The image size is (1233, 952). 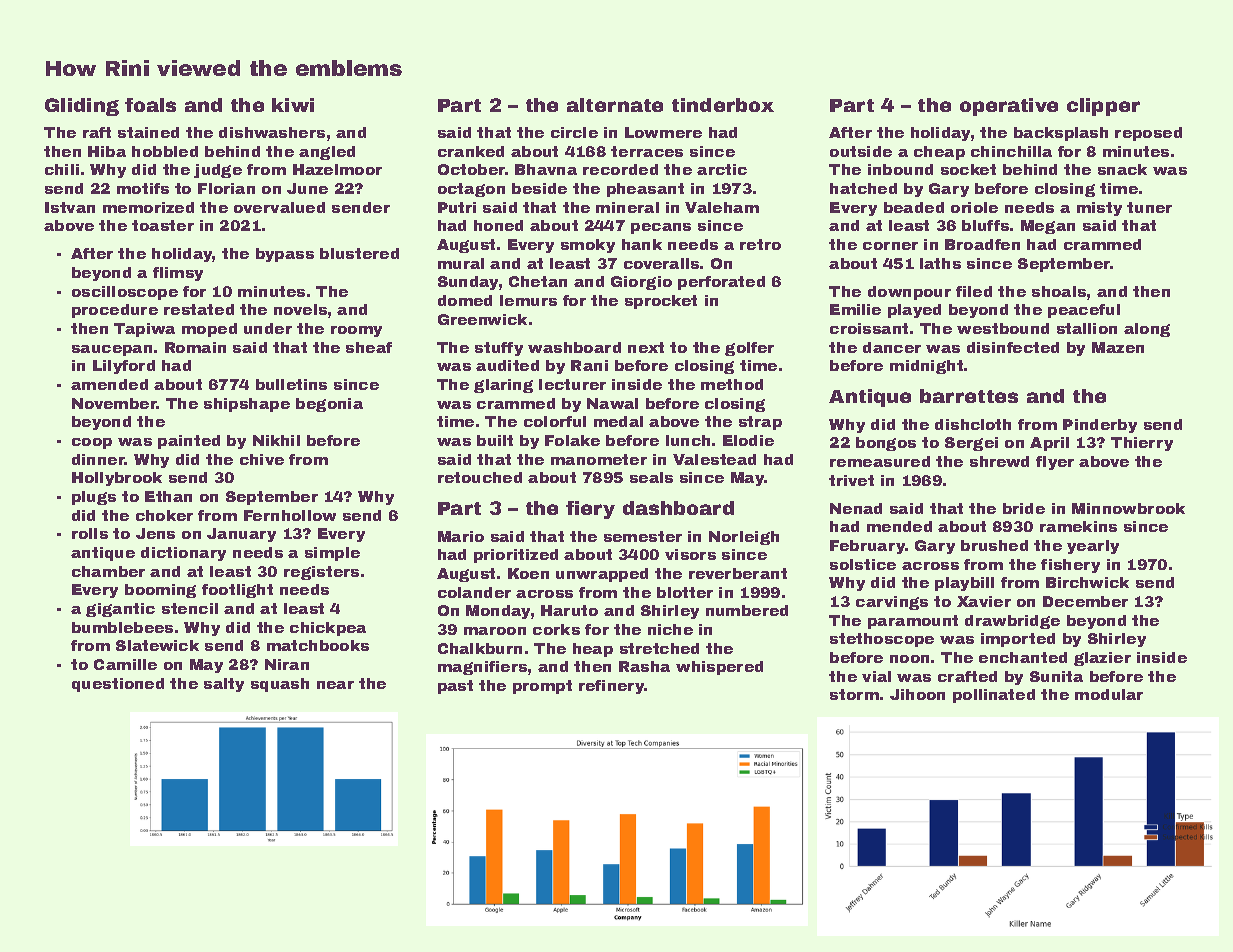 What do you see at coordinates (125, 293) in the page?
I see `oscilloscope` at bounding box center [125, 293].
